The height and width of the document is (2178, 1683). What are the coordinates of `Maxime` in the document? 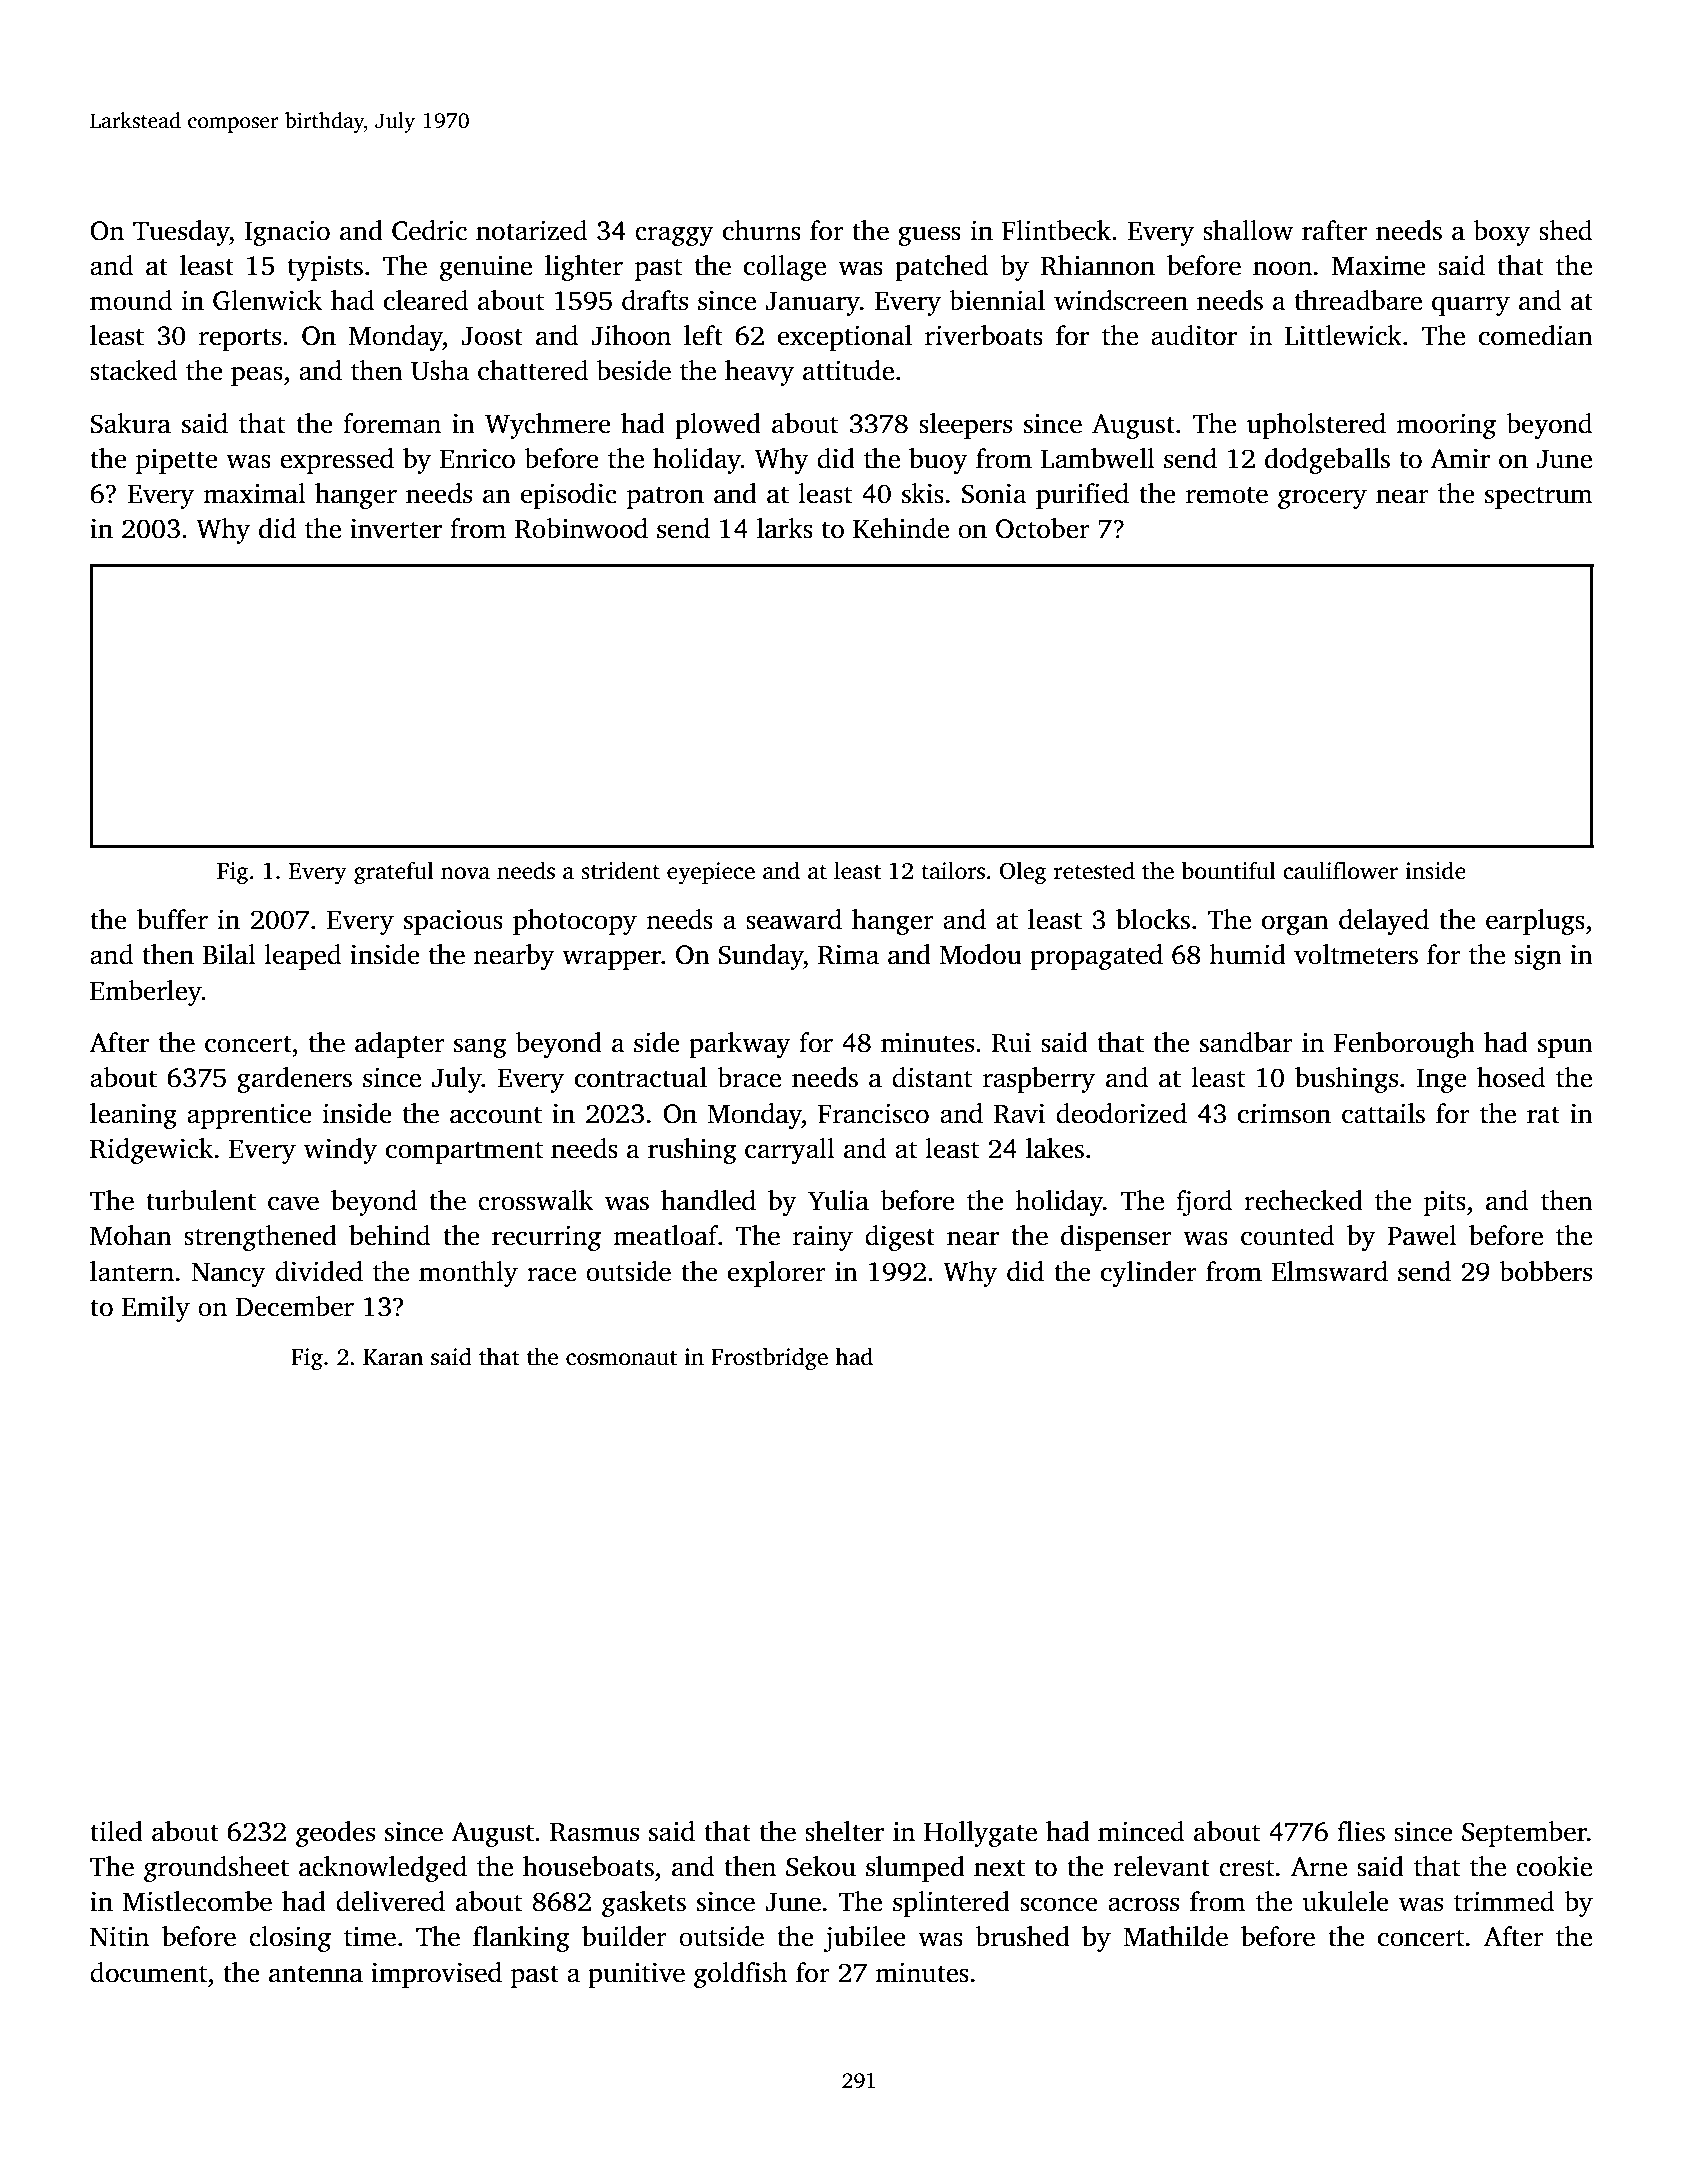 It's located at (1379, 266).
